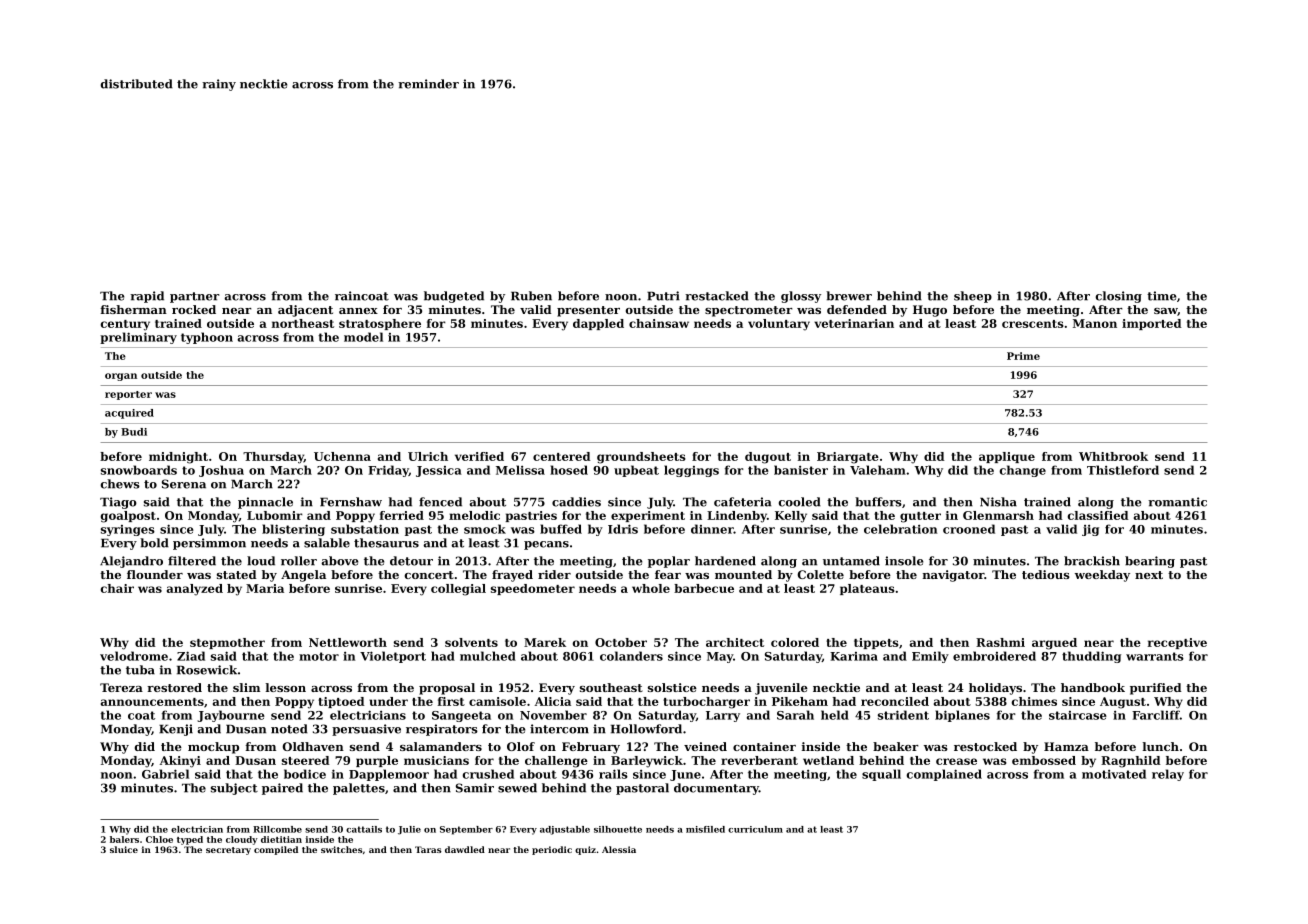 This screenshot has height=924, width=1308. What do you see at coordinates (428, 84) in the screenshot?
I see `reminder` at bounding box center [428, 84].
